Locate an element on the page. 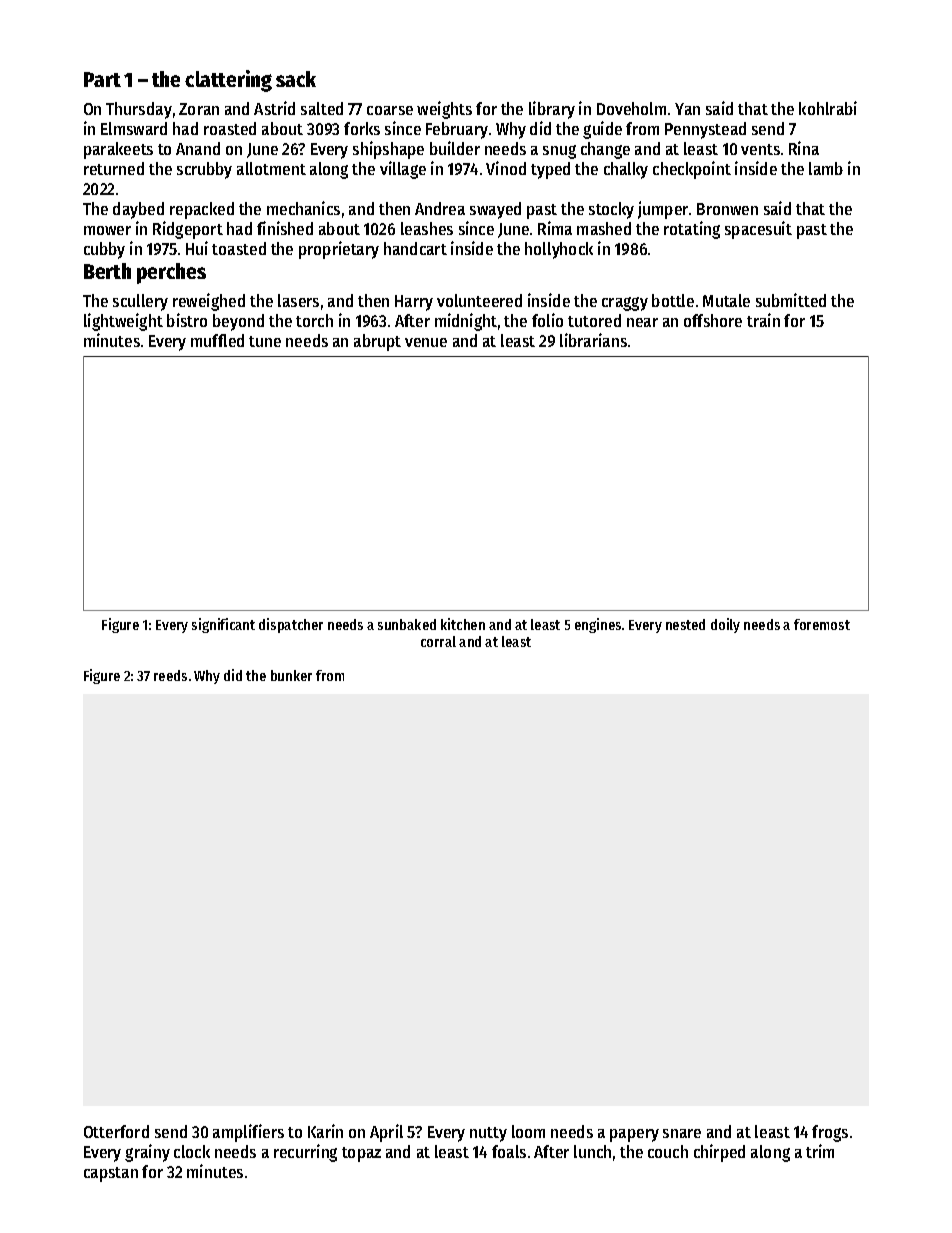 The image size is (952, 1233). clattering is located at coordinates (228, 81).
